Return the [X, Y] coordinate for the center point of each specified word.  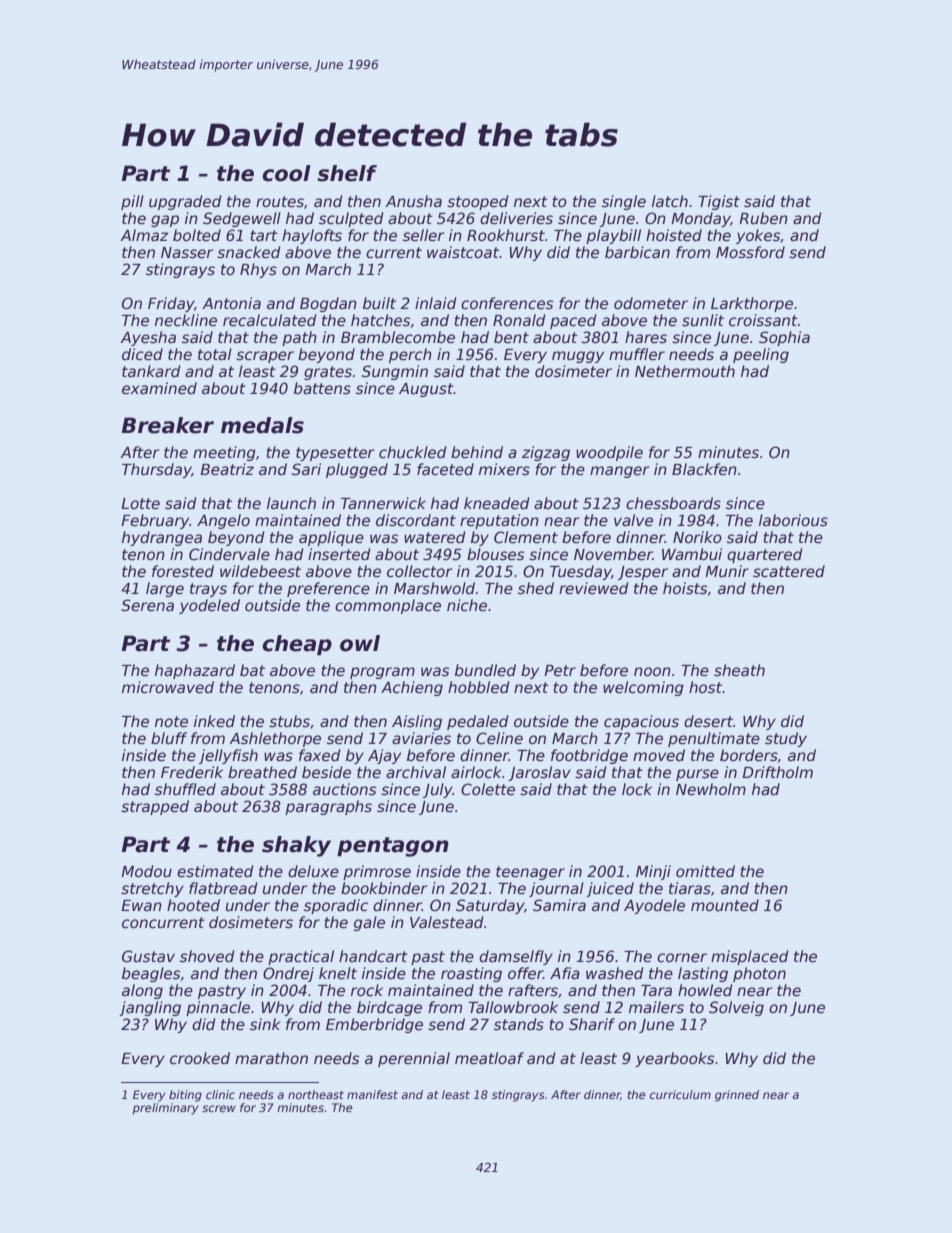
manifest [372, 1094]
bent [511, 337]
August [426, 390]
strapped [155, 807]
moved [659, 755]
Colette [488, 789]
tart [264, 235]
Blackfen [704, 469]
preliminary [165, 1109]
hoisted [674, 235]
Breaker [168, 425]
